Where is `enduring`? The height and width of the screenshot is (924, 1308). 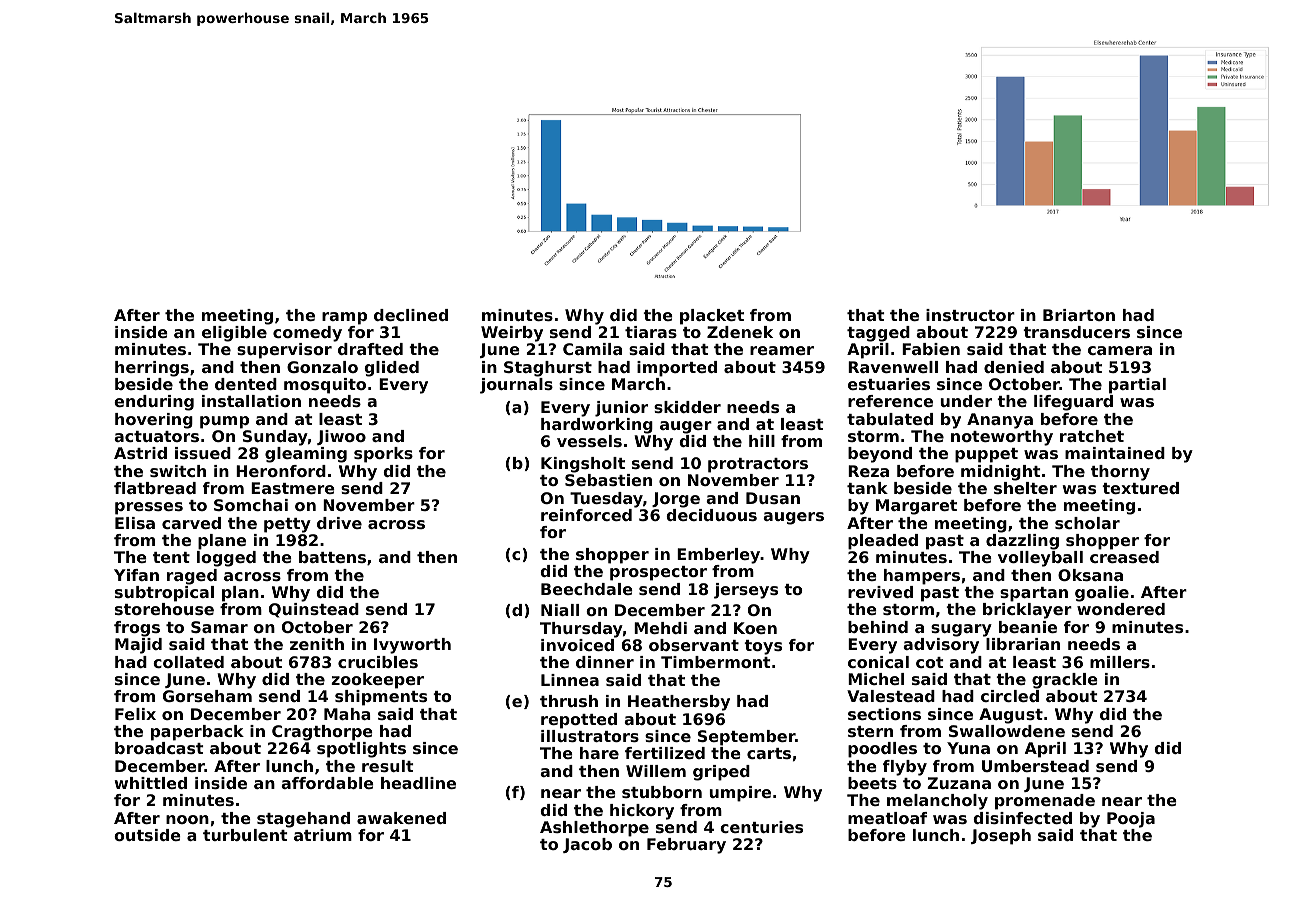 enduring is located at coordinates (154, 403).
